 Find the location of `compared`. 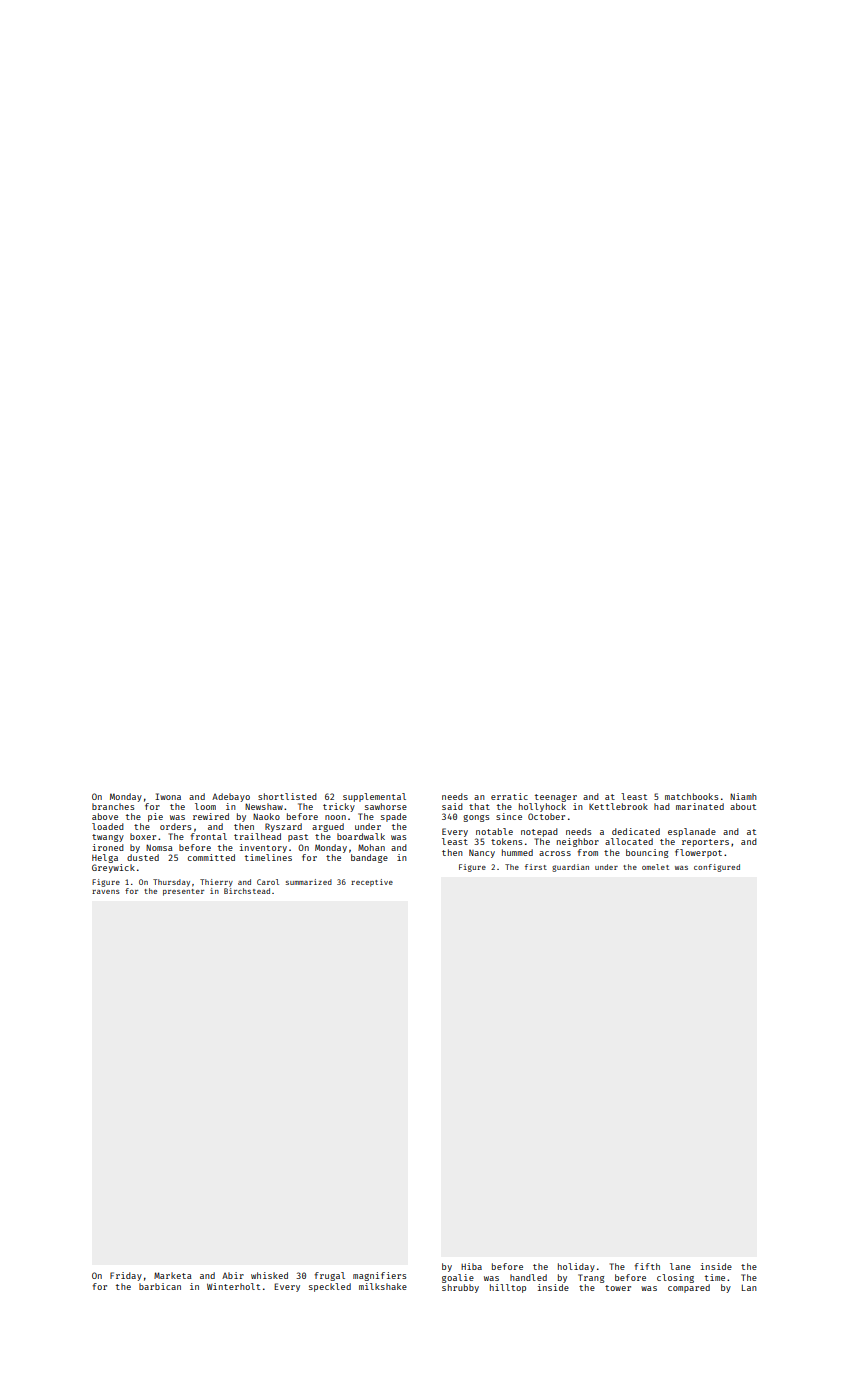

compared is located at coordinates (689, 1288).
